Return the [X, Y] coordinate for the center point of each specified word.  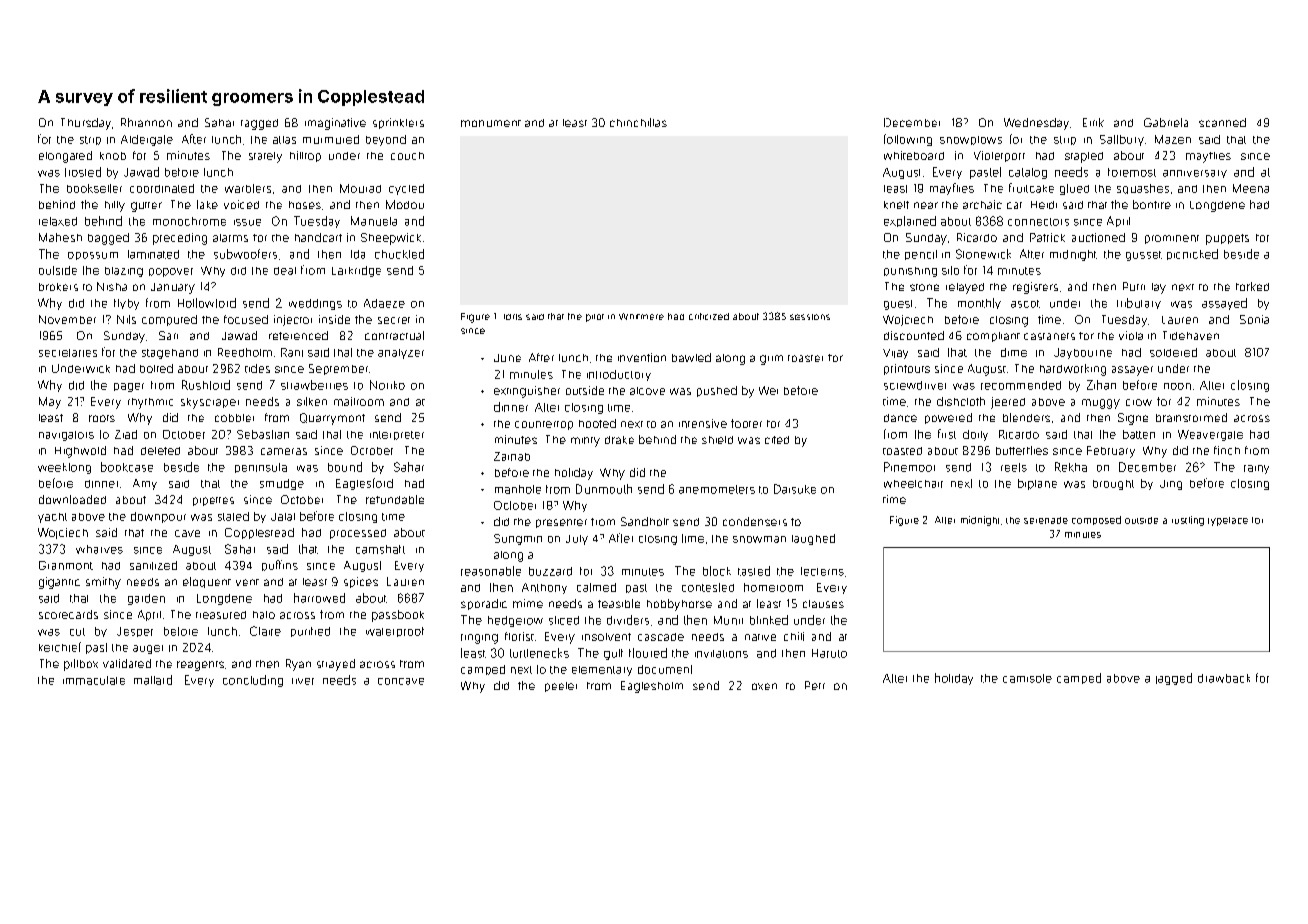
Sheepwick [391, 239]
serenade [1046, 520]
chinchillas [638, 122]
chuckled [399, 254]
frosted [83, 172]
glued [1074, 189]
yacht [52, 518]
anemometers [717, 489]
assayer [1132, 371]
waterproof [395, 632]
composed [1096, 520]
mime [528, 603]
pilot [595, 318]
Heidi [1044, 205]
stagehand [170, 354]
